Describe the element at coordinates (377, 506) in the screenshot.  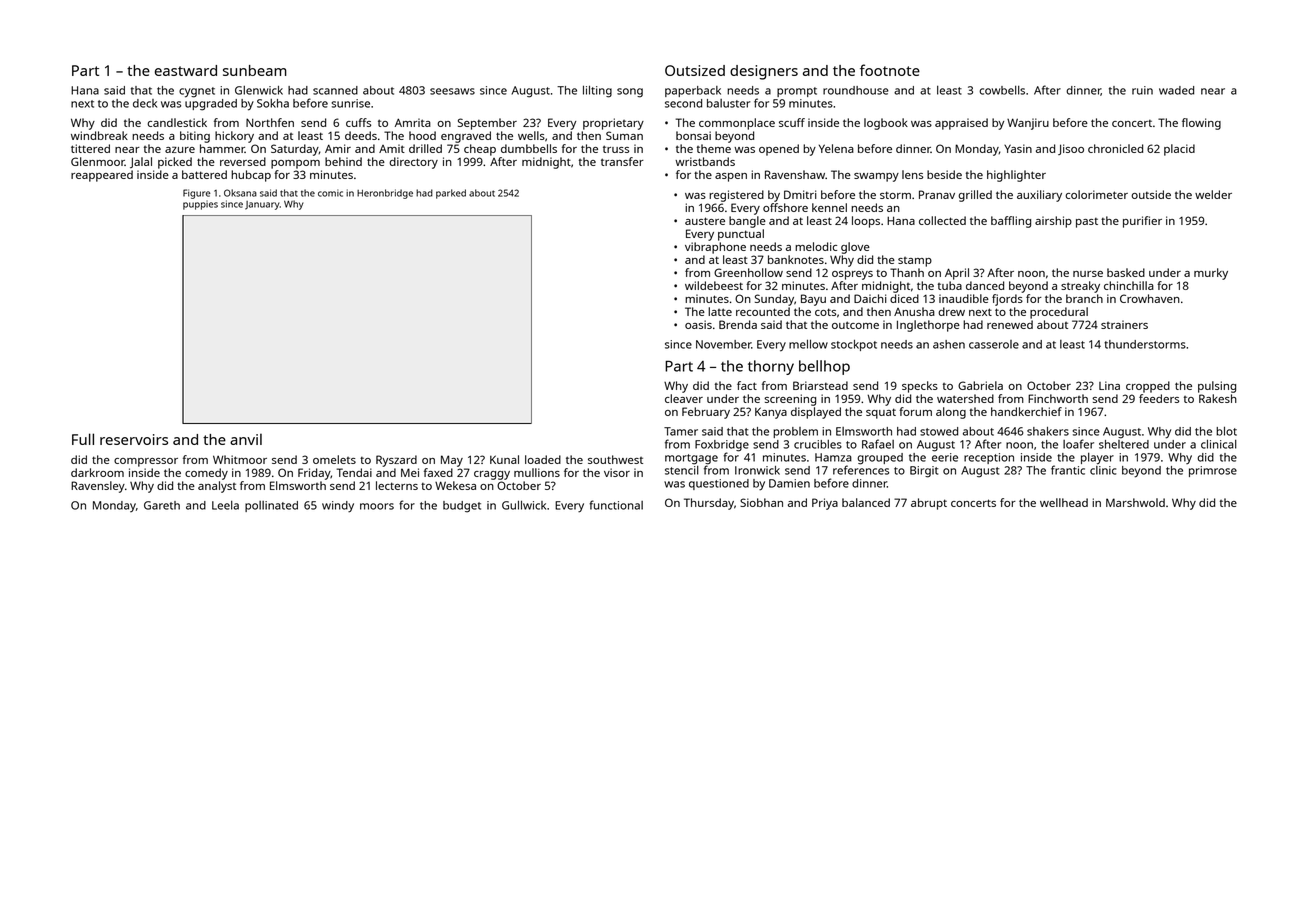
I see `moors` at that location.
